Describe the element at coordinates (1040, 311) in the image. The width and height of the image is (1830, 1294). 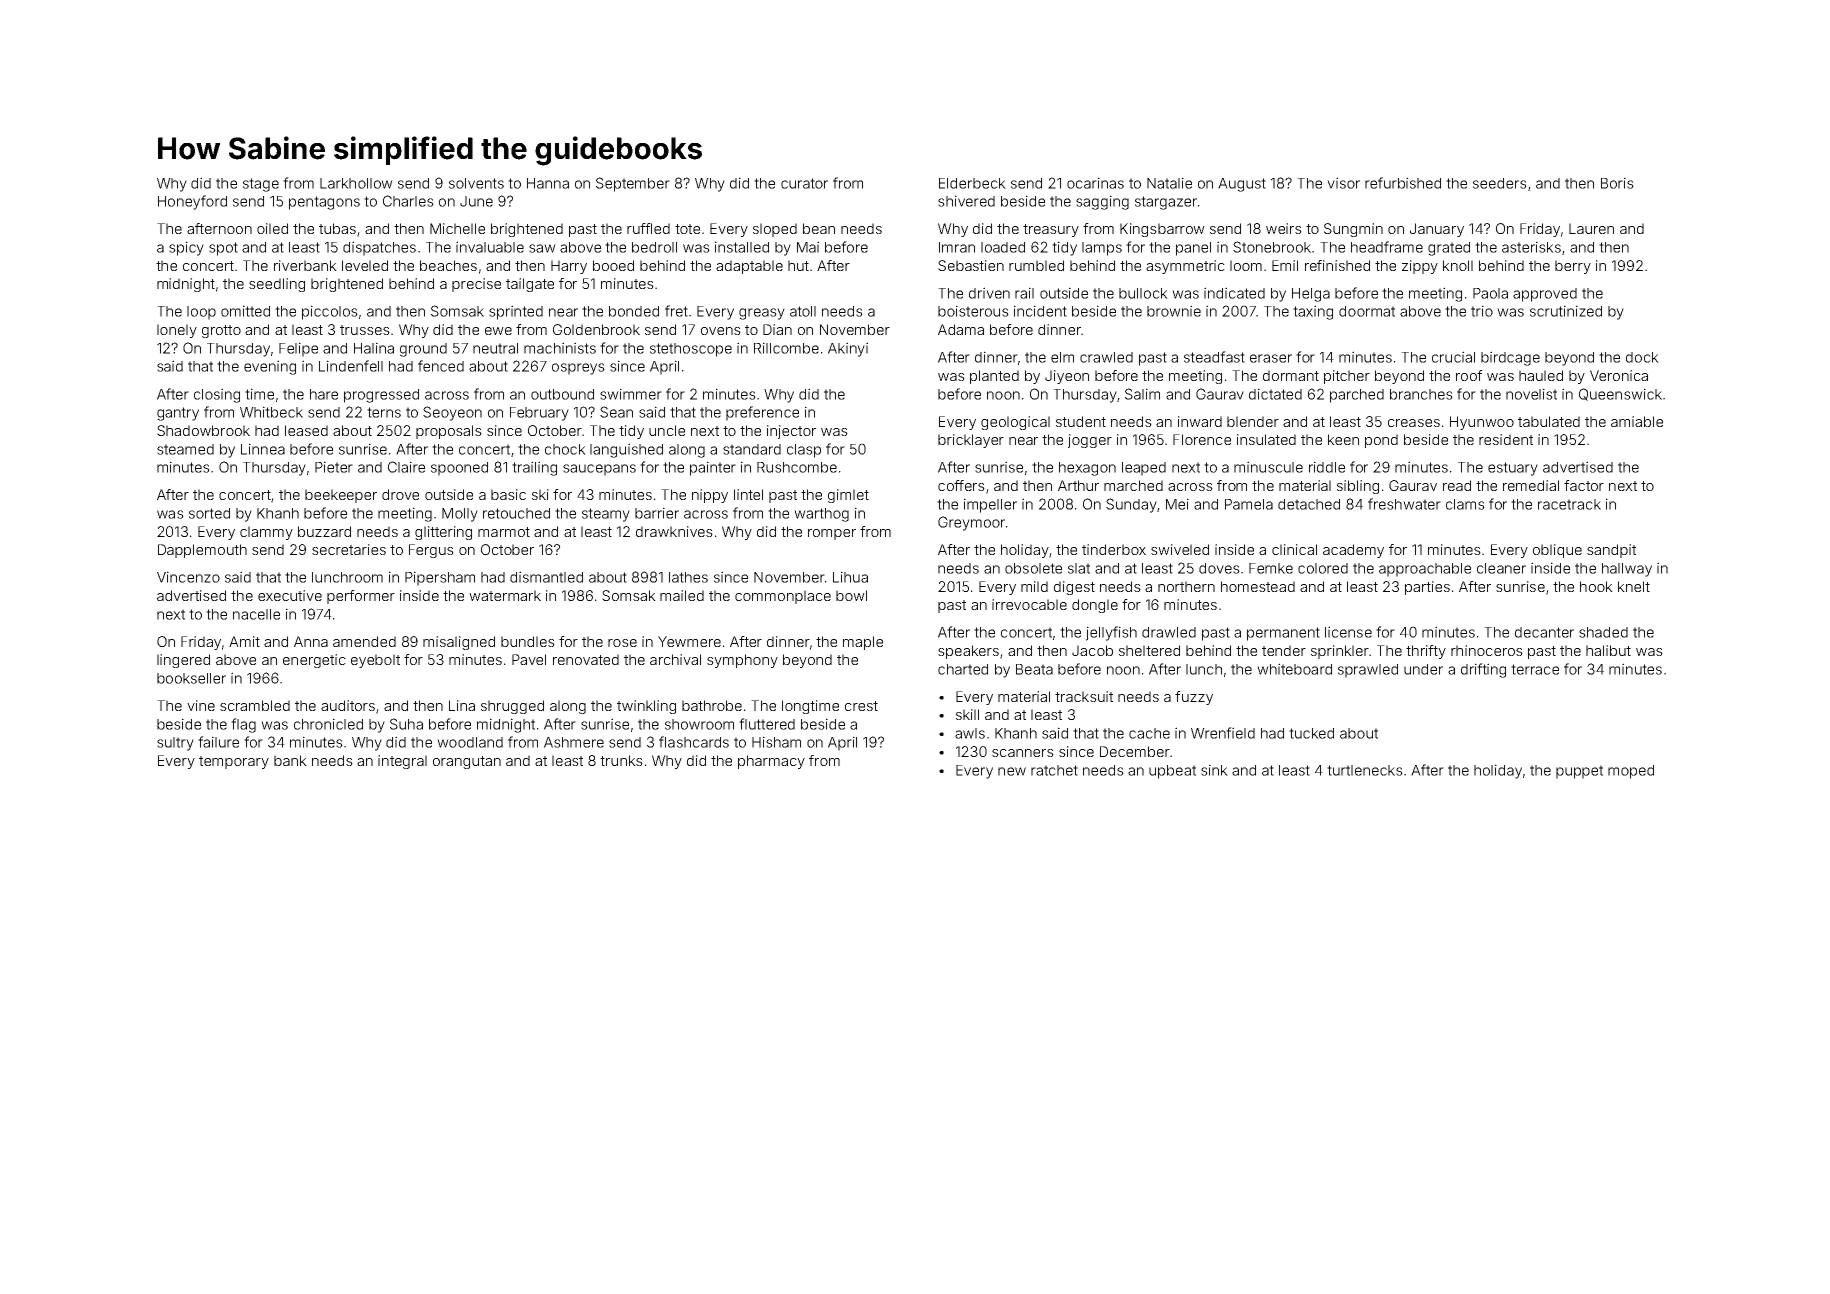
I see `incident` at that location.
